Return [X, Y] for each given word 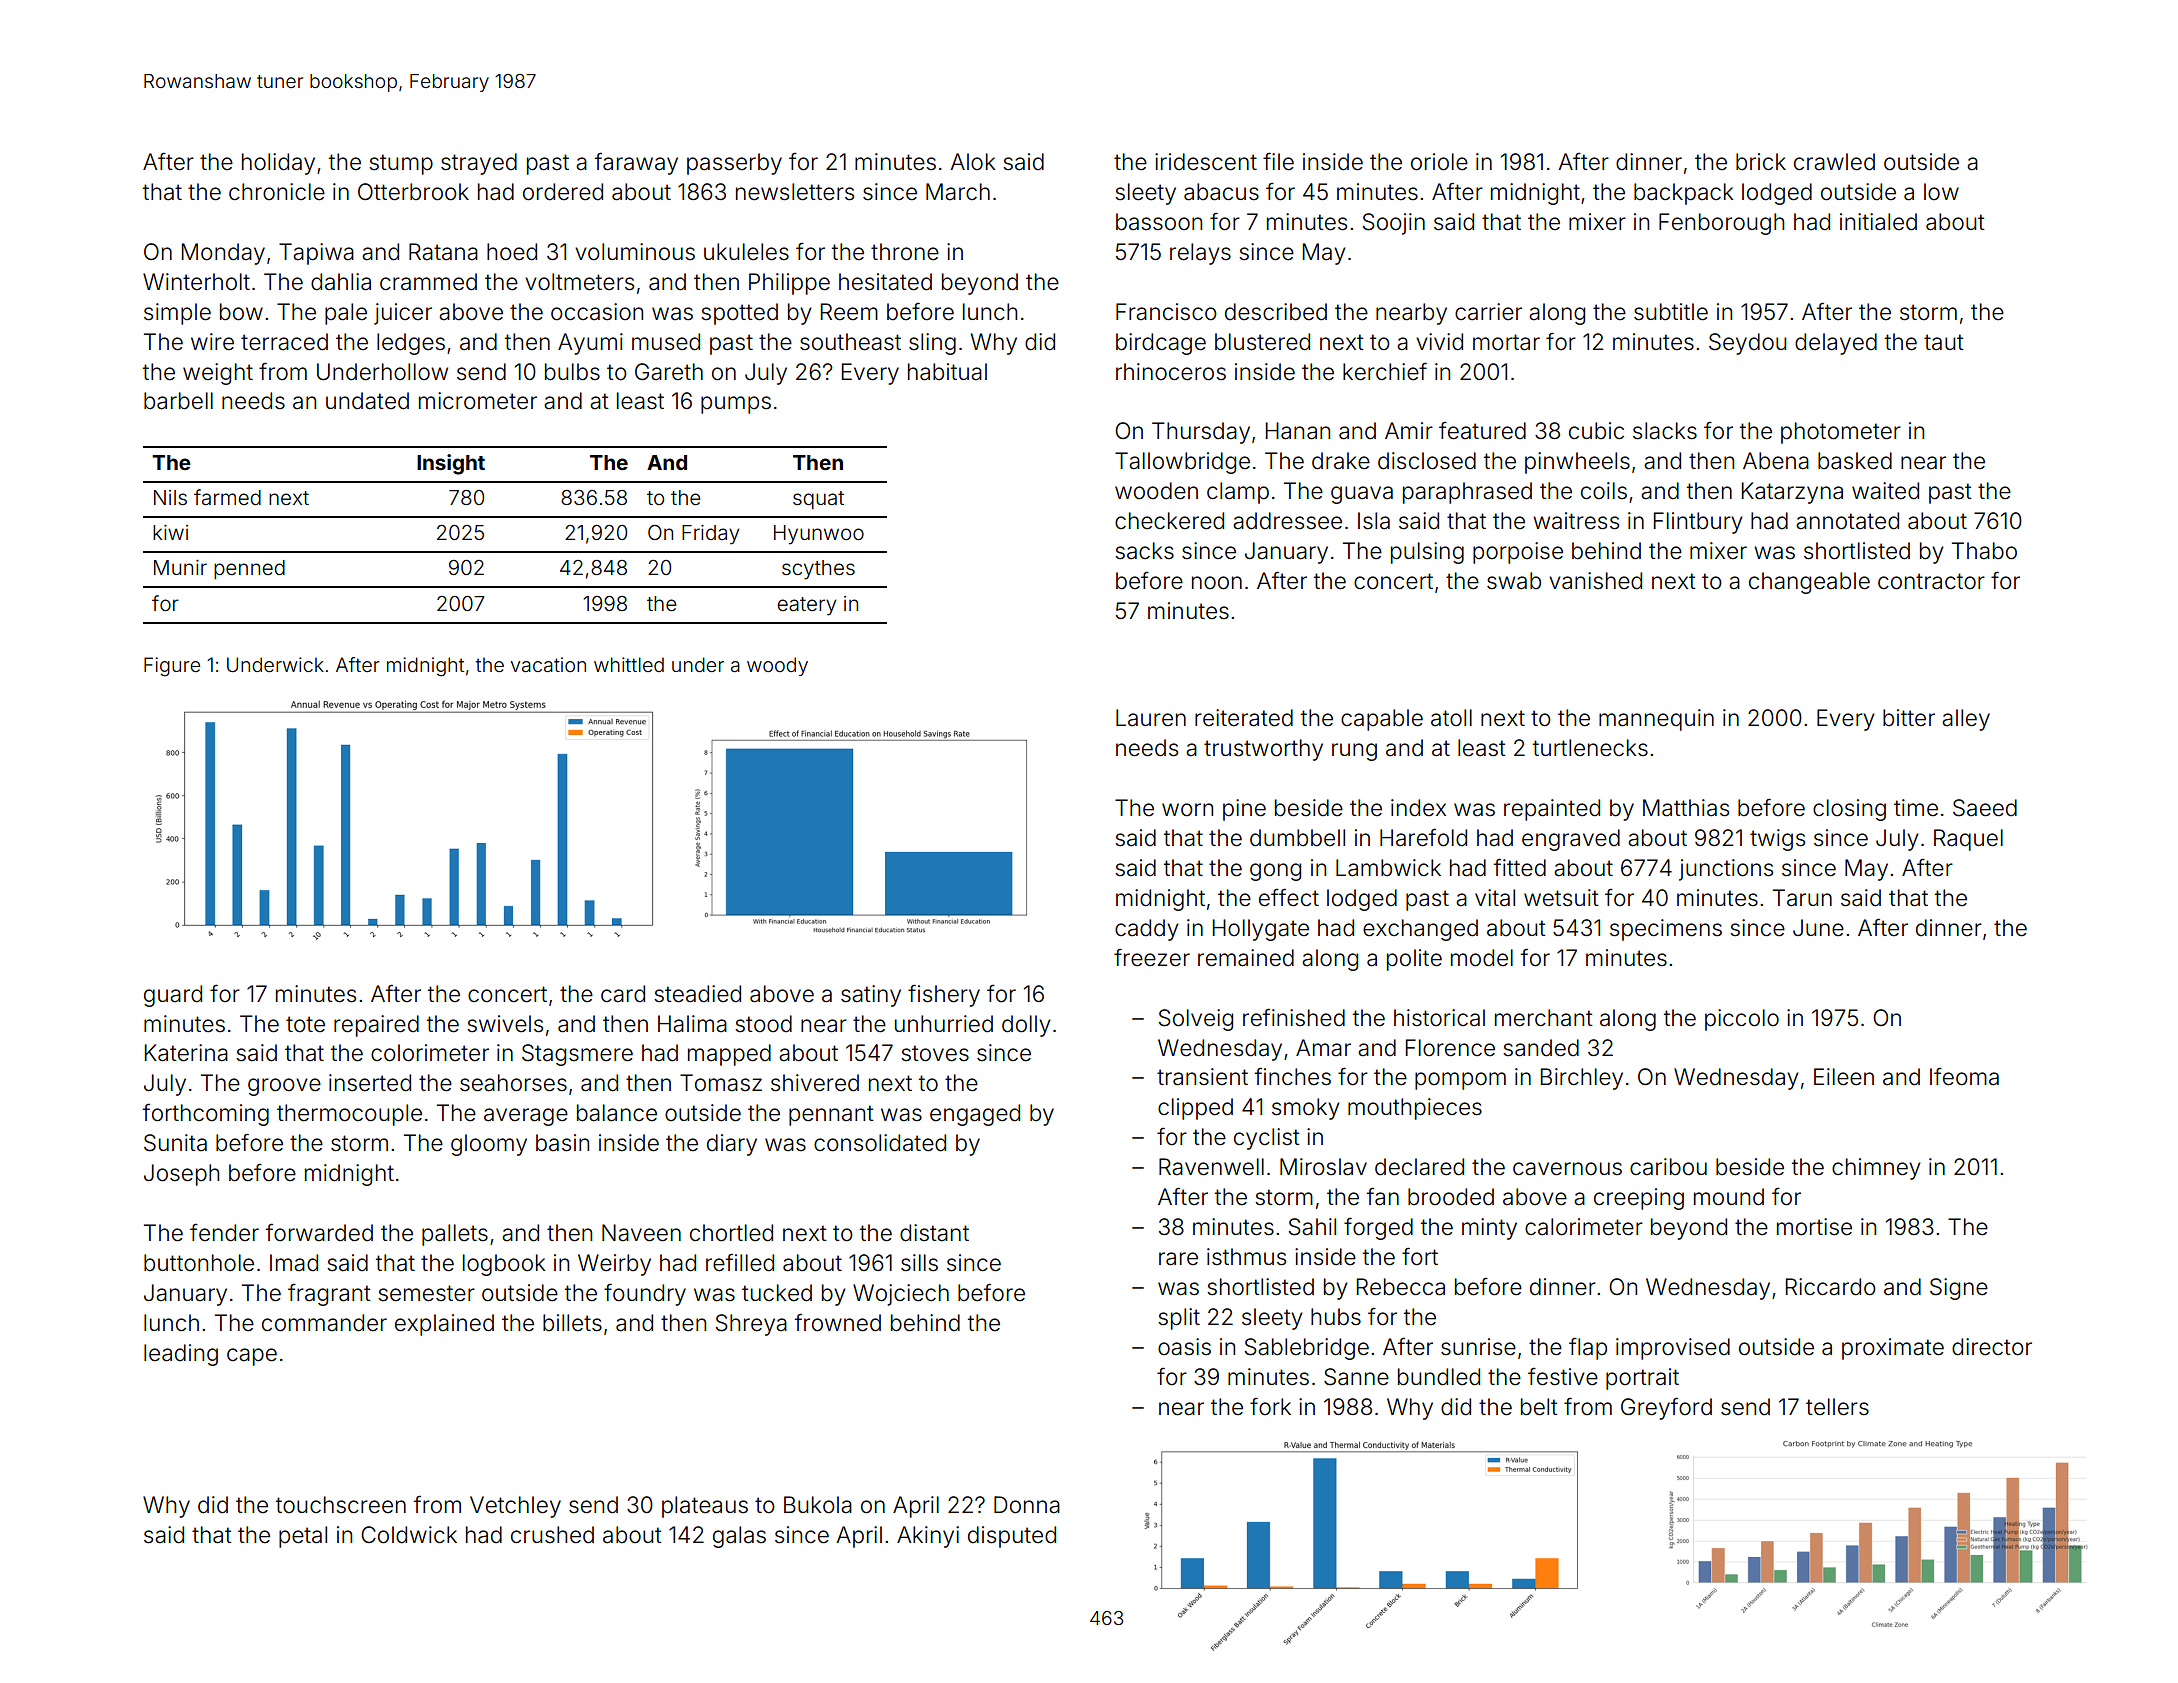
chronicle [277, 192]
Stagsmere [577, 1055]
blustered [1262, 342]
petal [303, 1537]
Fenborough [1721, 224]
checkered [1169, 521]
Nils [170, 497]
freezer [1152, 957]
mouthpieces [1415, 1109]
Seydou [1747, 344]
